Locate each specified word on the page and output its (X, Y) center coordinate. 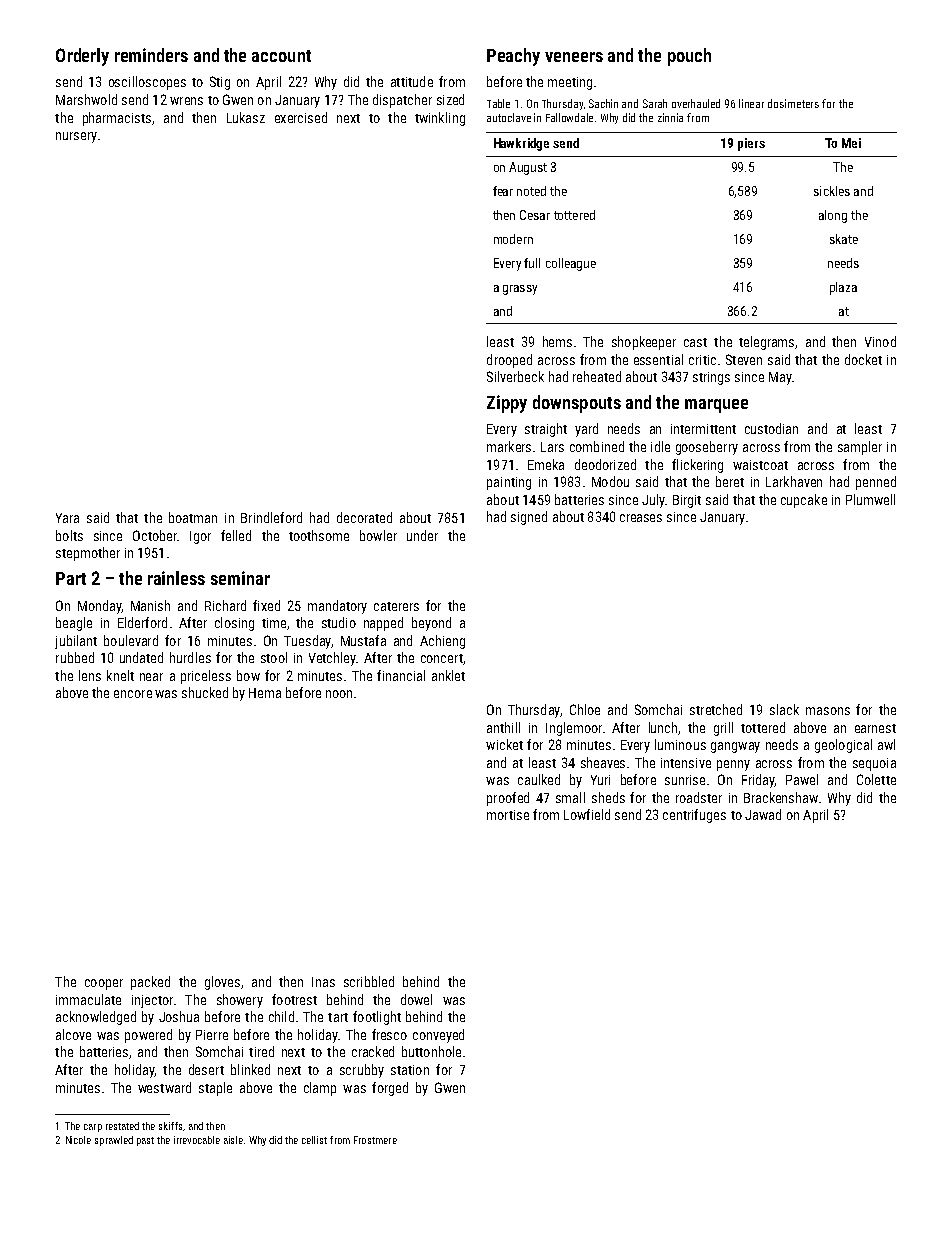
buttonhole (431, 1051)
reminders (151, 55)
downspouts (577, 404)
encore (133, 694)
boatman (193, 517)
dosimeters (793, 103)
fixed (266, 605)
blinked (250, 1069)
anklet (448, 675)
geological (843, 746)
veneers (574, 57)
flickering (697, 466)
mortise (508, 815)
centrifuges (694, 816)
